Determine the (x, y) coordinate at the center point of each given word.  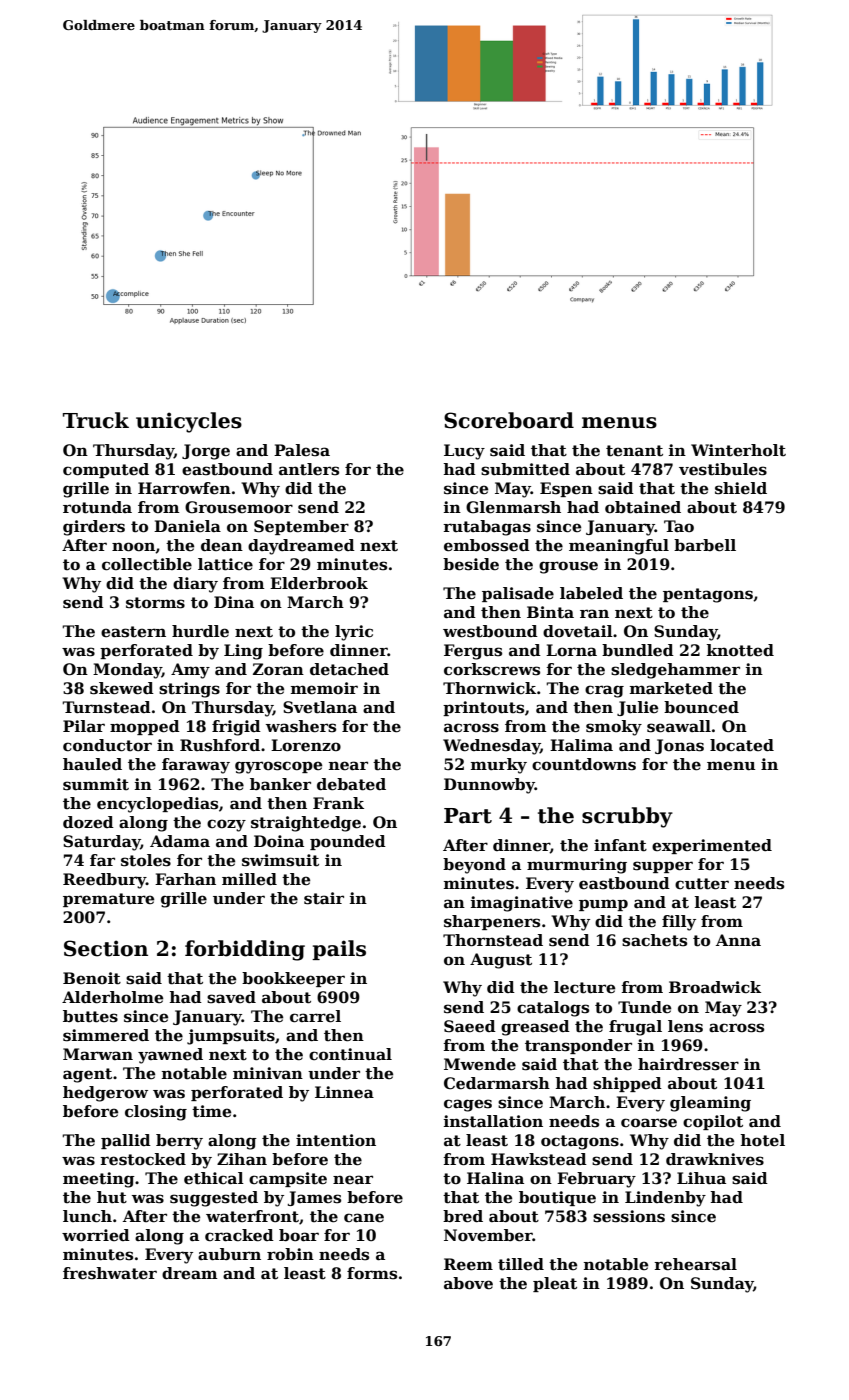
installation (493, 1121)
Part (468, 816)
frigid (236, 728)
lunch (87, 1216)
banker (280, 784)
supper (663, 867)
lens (685, 1026)
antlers (309, 469)
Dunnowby (489, 786)
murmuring (577, 866)
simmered (106, 1035)
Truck (96, 420)
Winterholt (738, 450)
